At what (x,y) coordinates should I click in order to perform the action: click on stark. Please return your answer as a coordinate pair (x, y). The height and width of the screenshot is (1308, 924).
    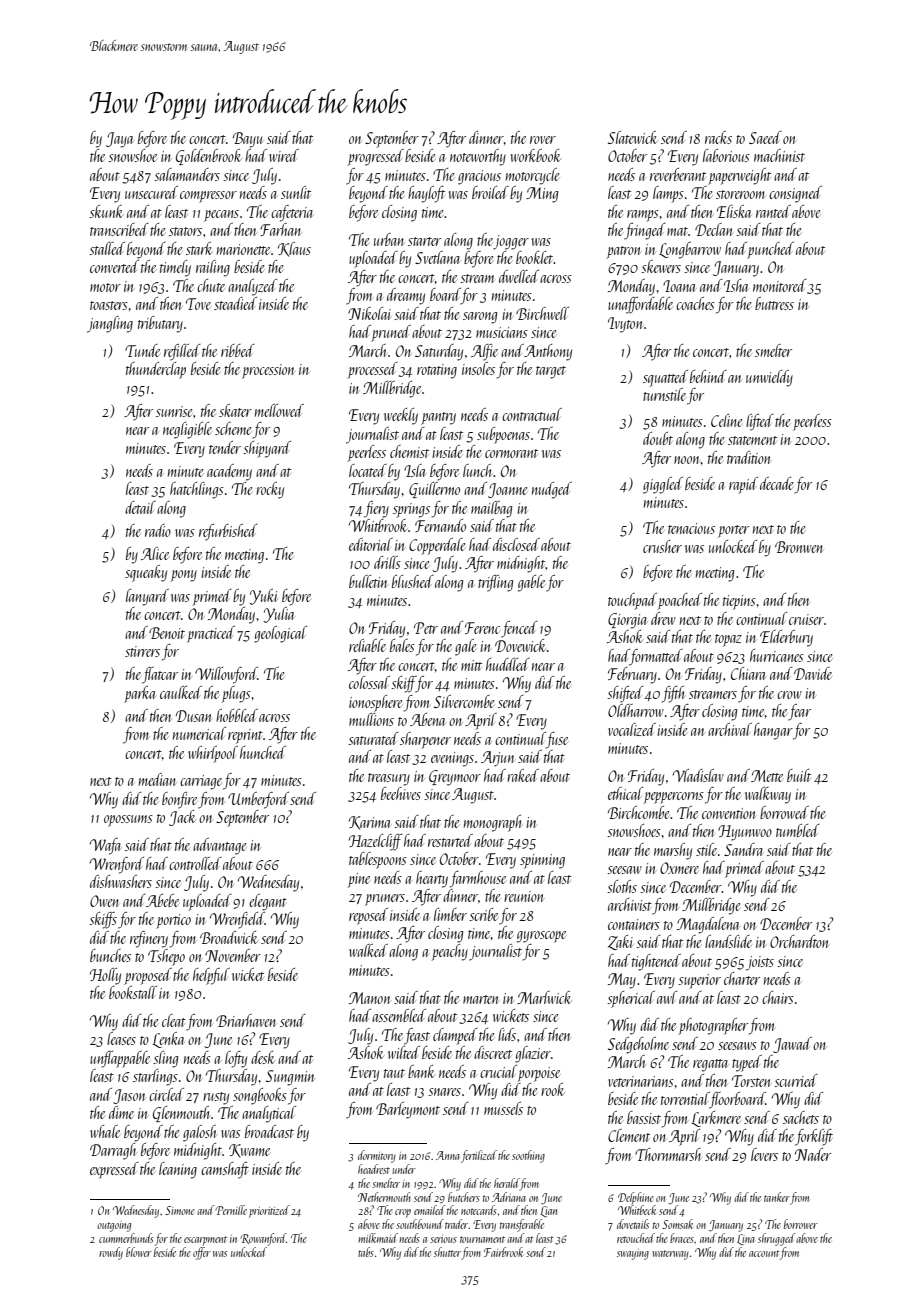
    Looking at the image, I should click on (199, 248).
